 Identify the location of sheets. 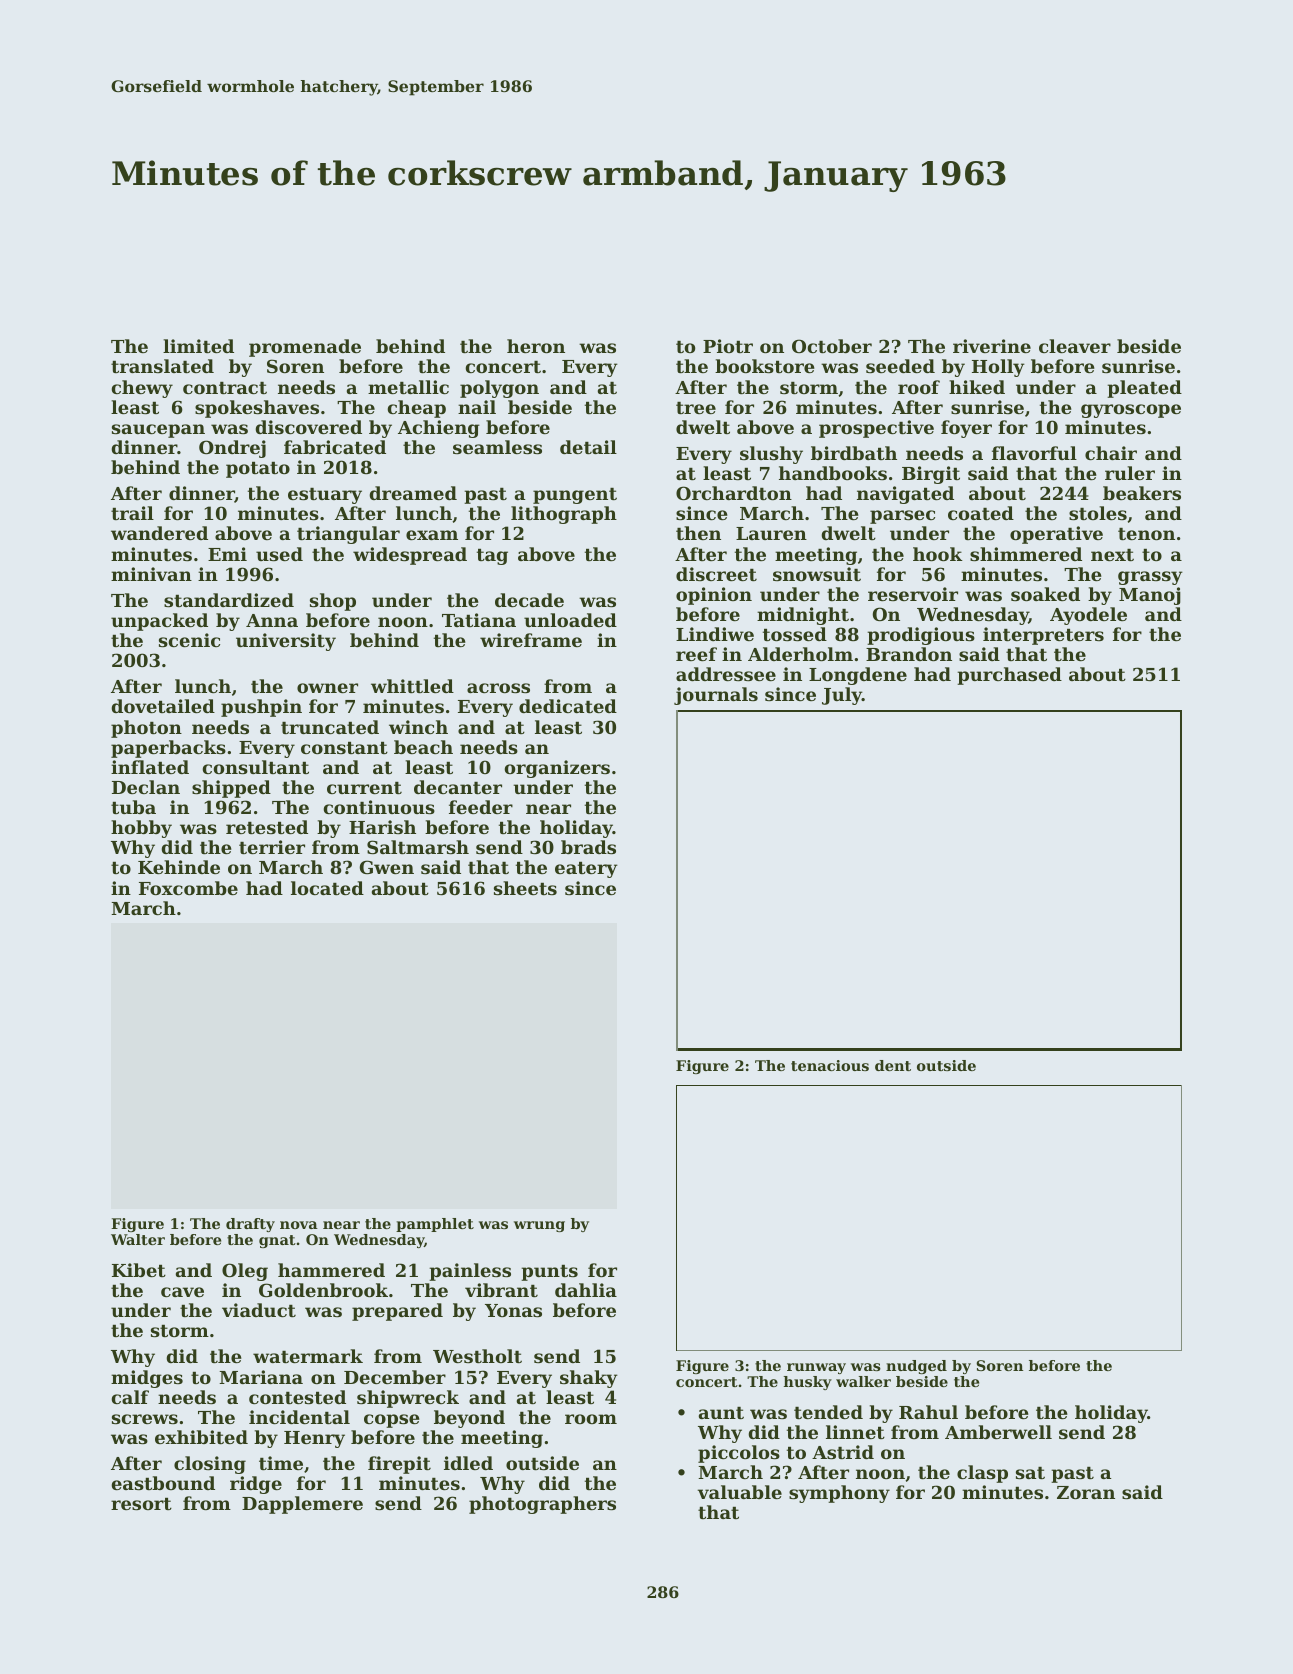
(525, 888).
